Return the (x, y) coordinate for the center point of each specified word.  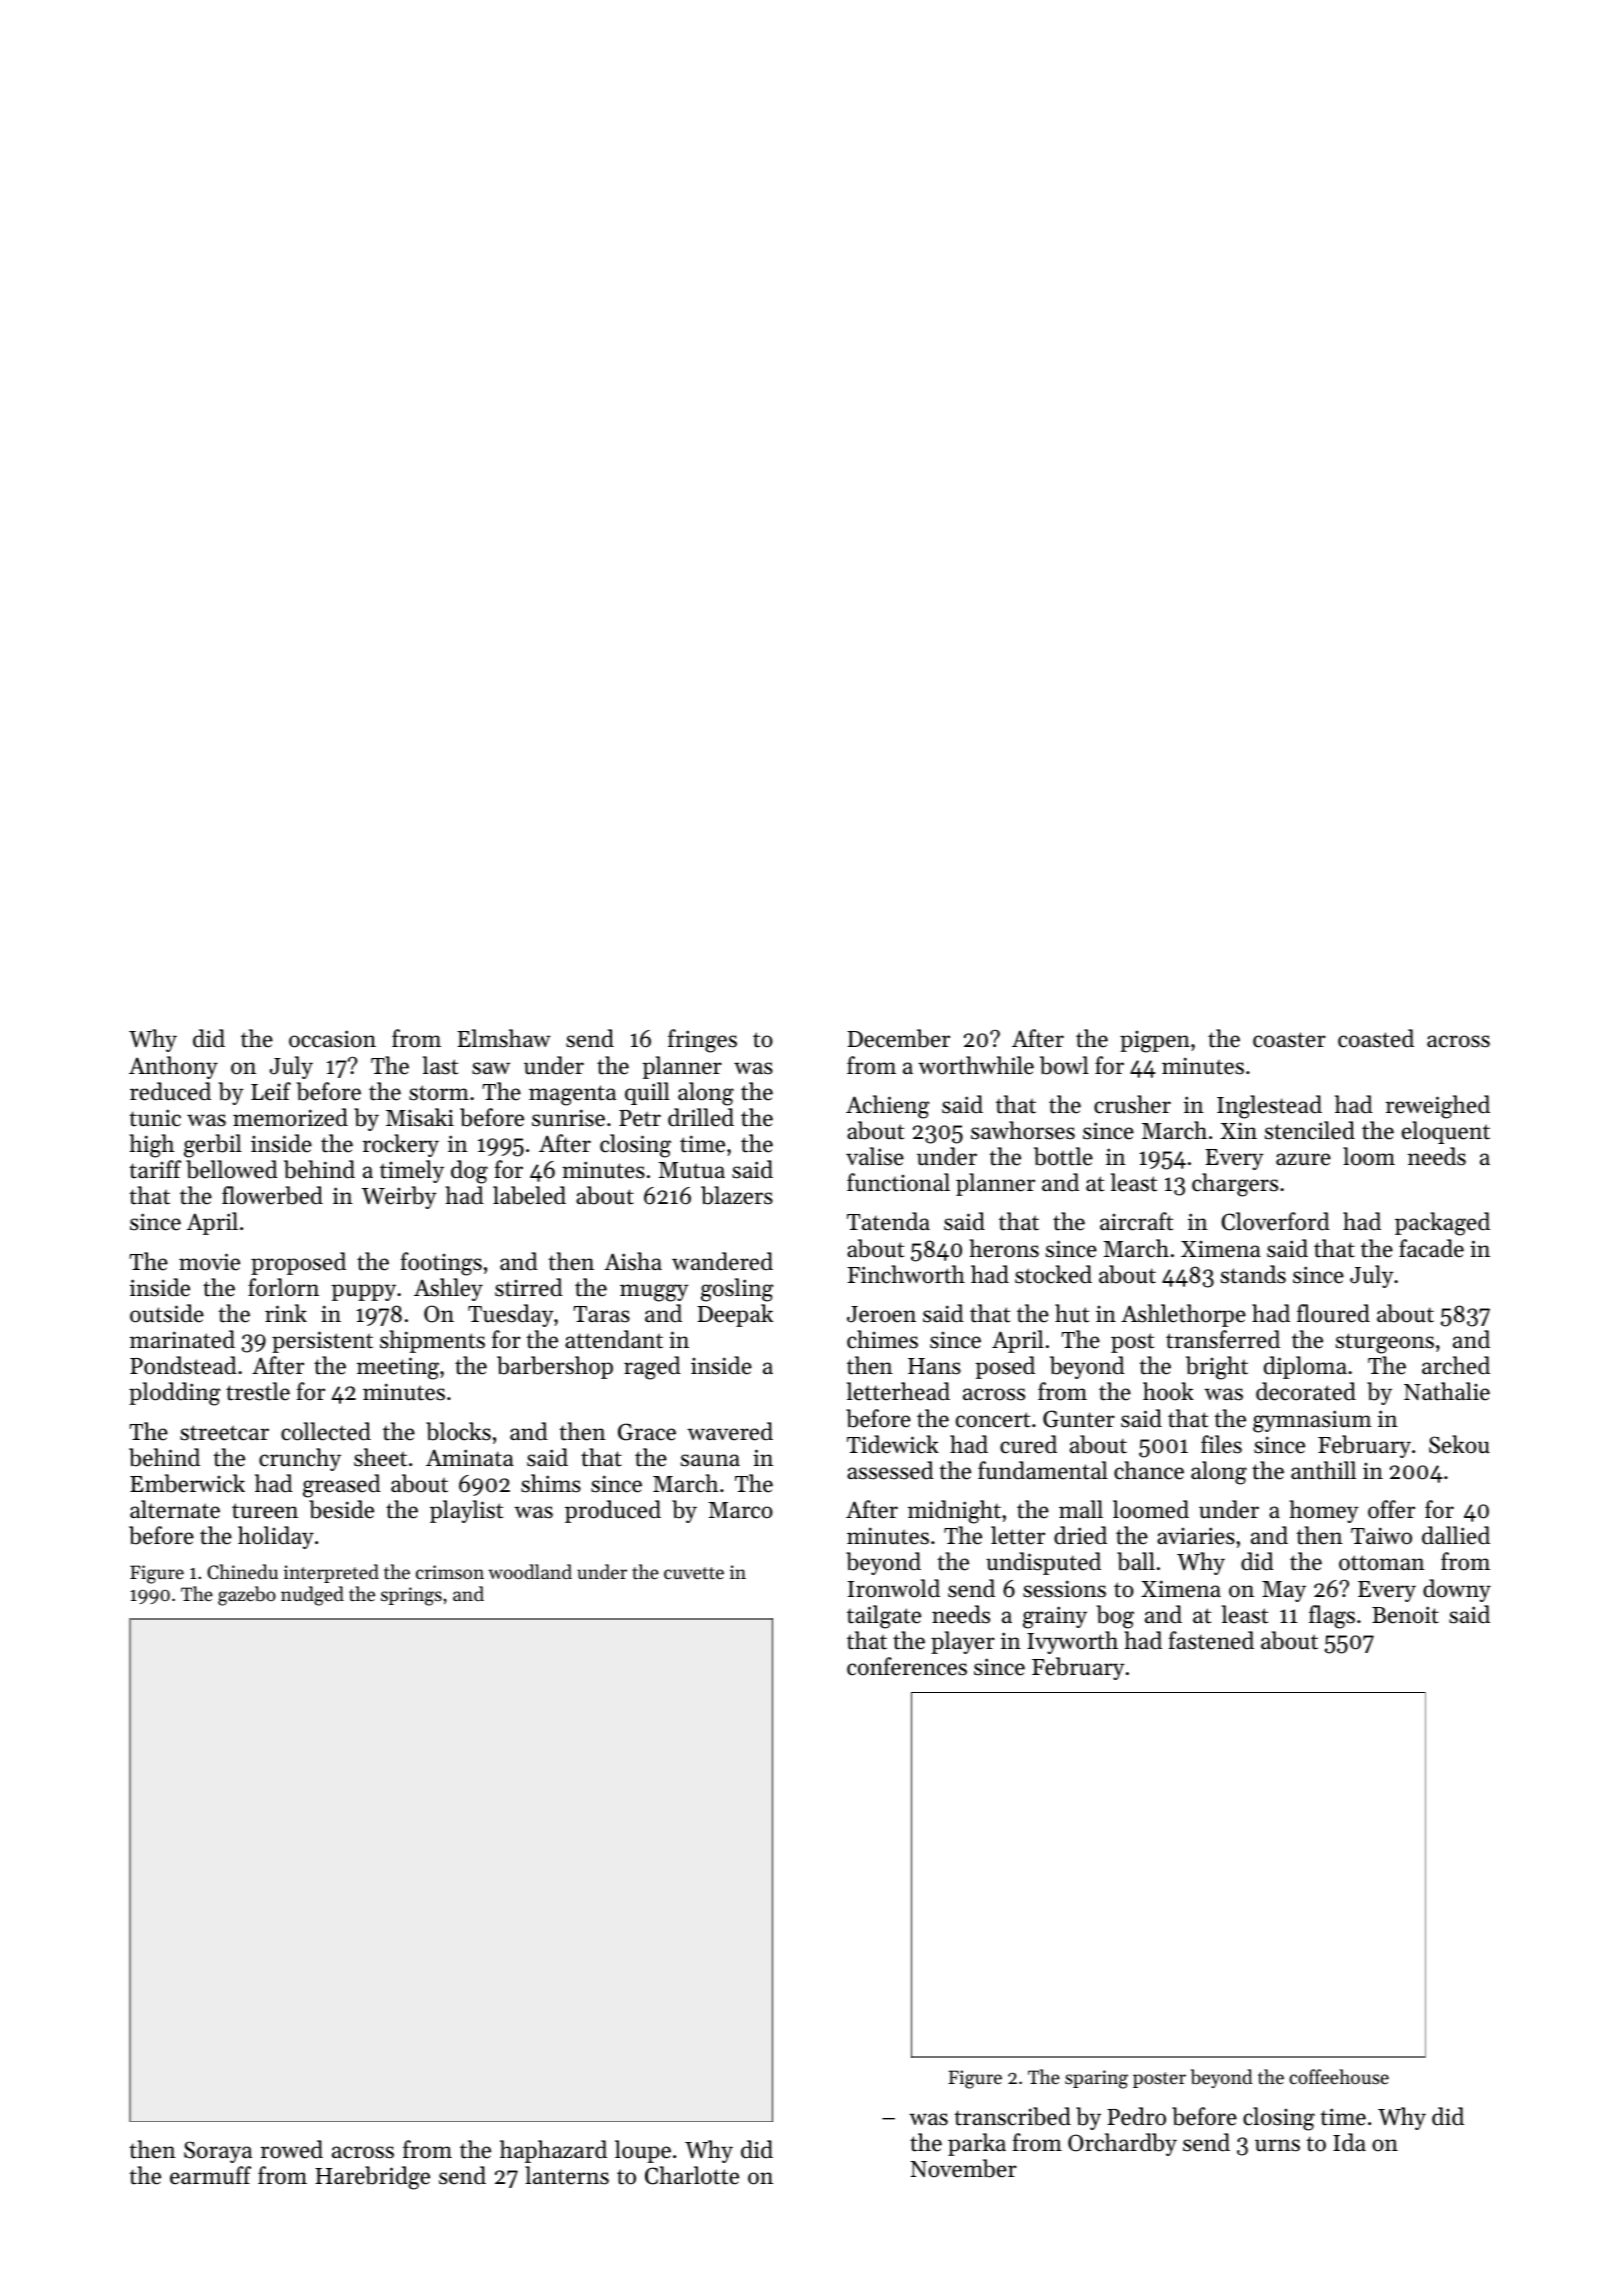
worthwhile (976, 1065)
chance (1149, 1470)
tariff (155, 1169)
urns (1277, 2145)
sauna (710, 1460)
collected (326, 1431)
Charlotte (692, 2175)
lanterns (567, 2175)
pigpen (1155, 1042)
